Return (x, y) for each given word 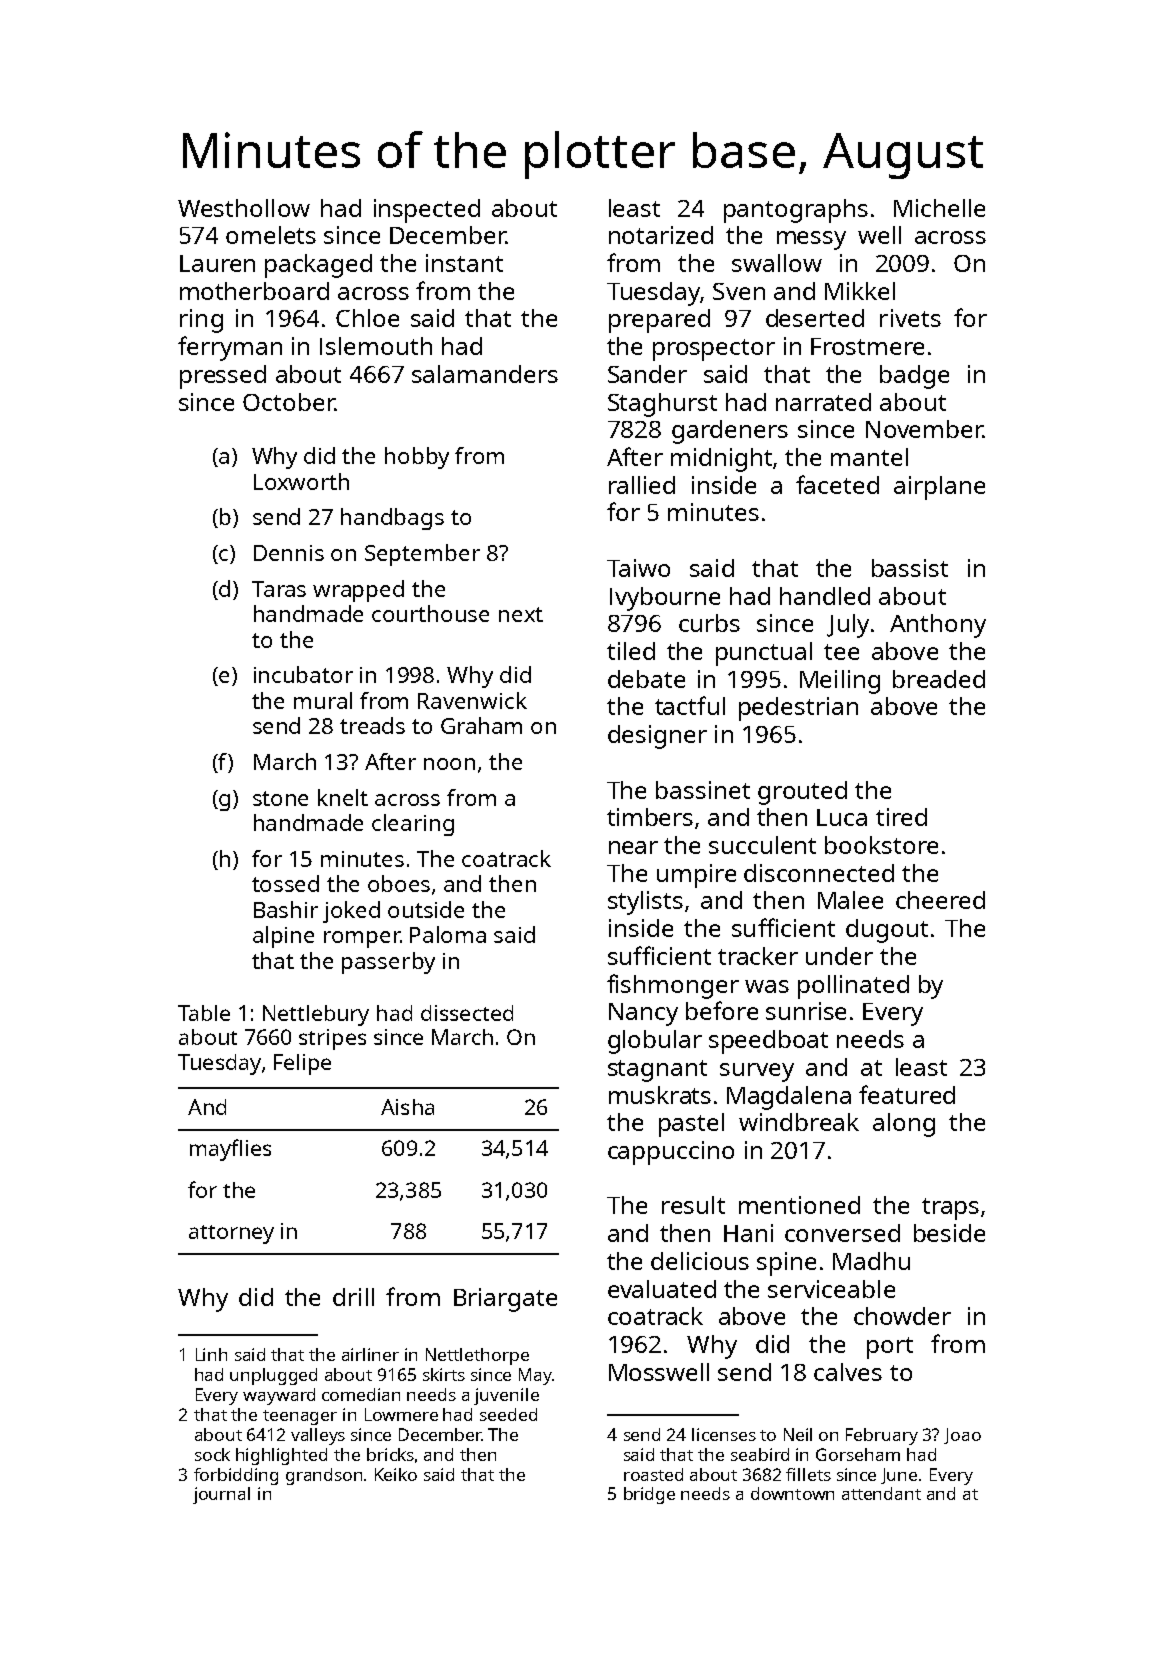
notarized (661, 235)
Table (204, 1013)
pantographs (796, 211)
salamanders (485, 374)
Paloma (448, 934)
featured (907, 1094)
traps (950, 1209)
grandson (324, 1476)
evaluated (662, 1289)
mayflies (230, 1150)
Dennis (289, 553)
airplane (939, 488)
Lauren (217, 263)
